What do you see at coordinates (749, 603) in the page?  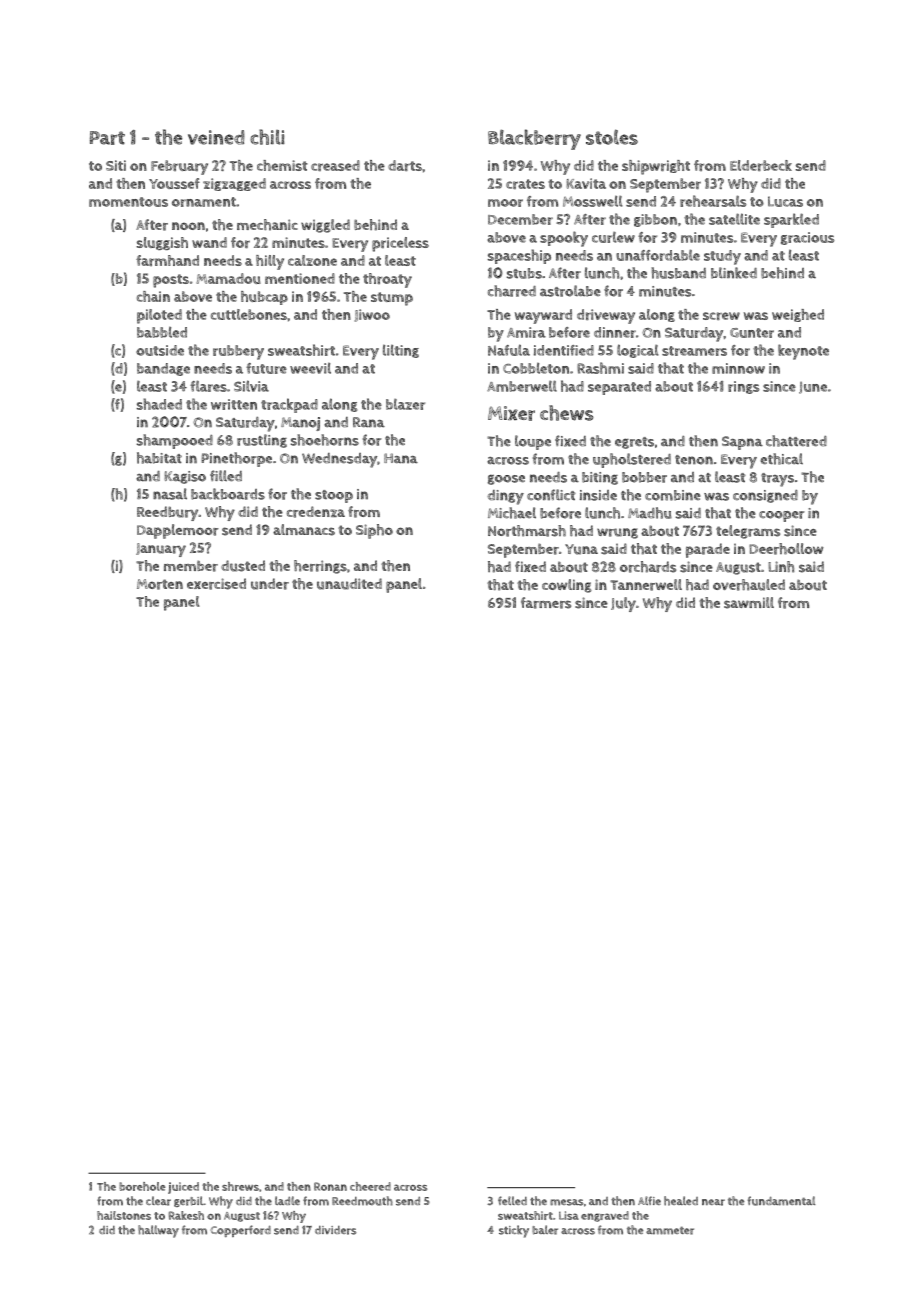 I see `sawmill` at bounding box center [749, 603].
